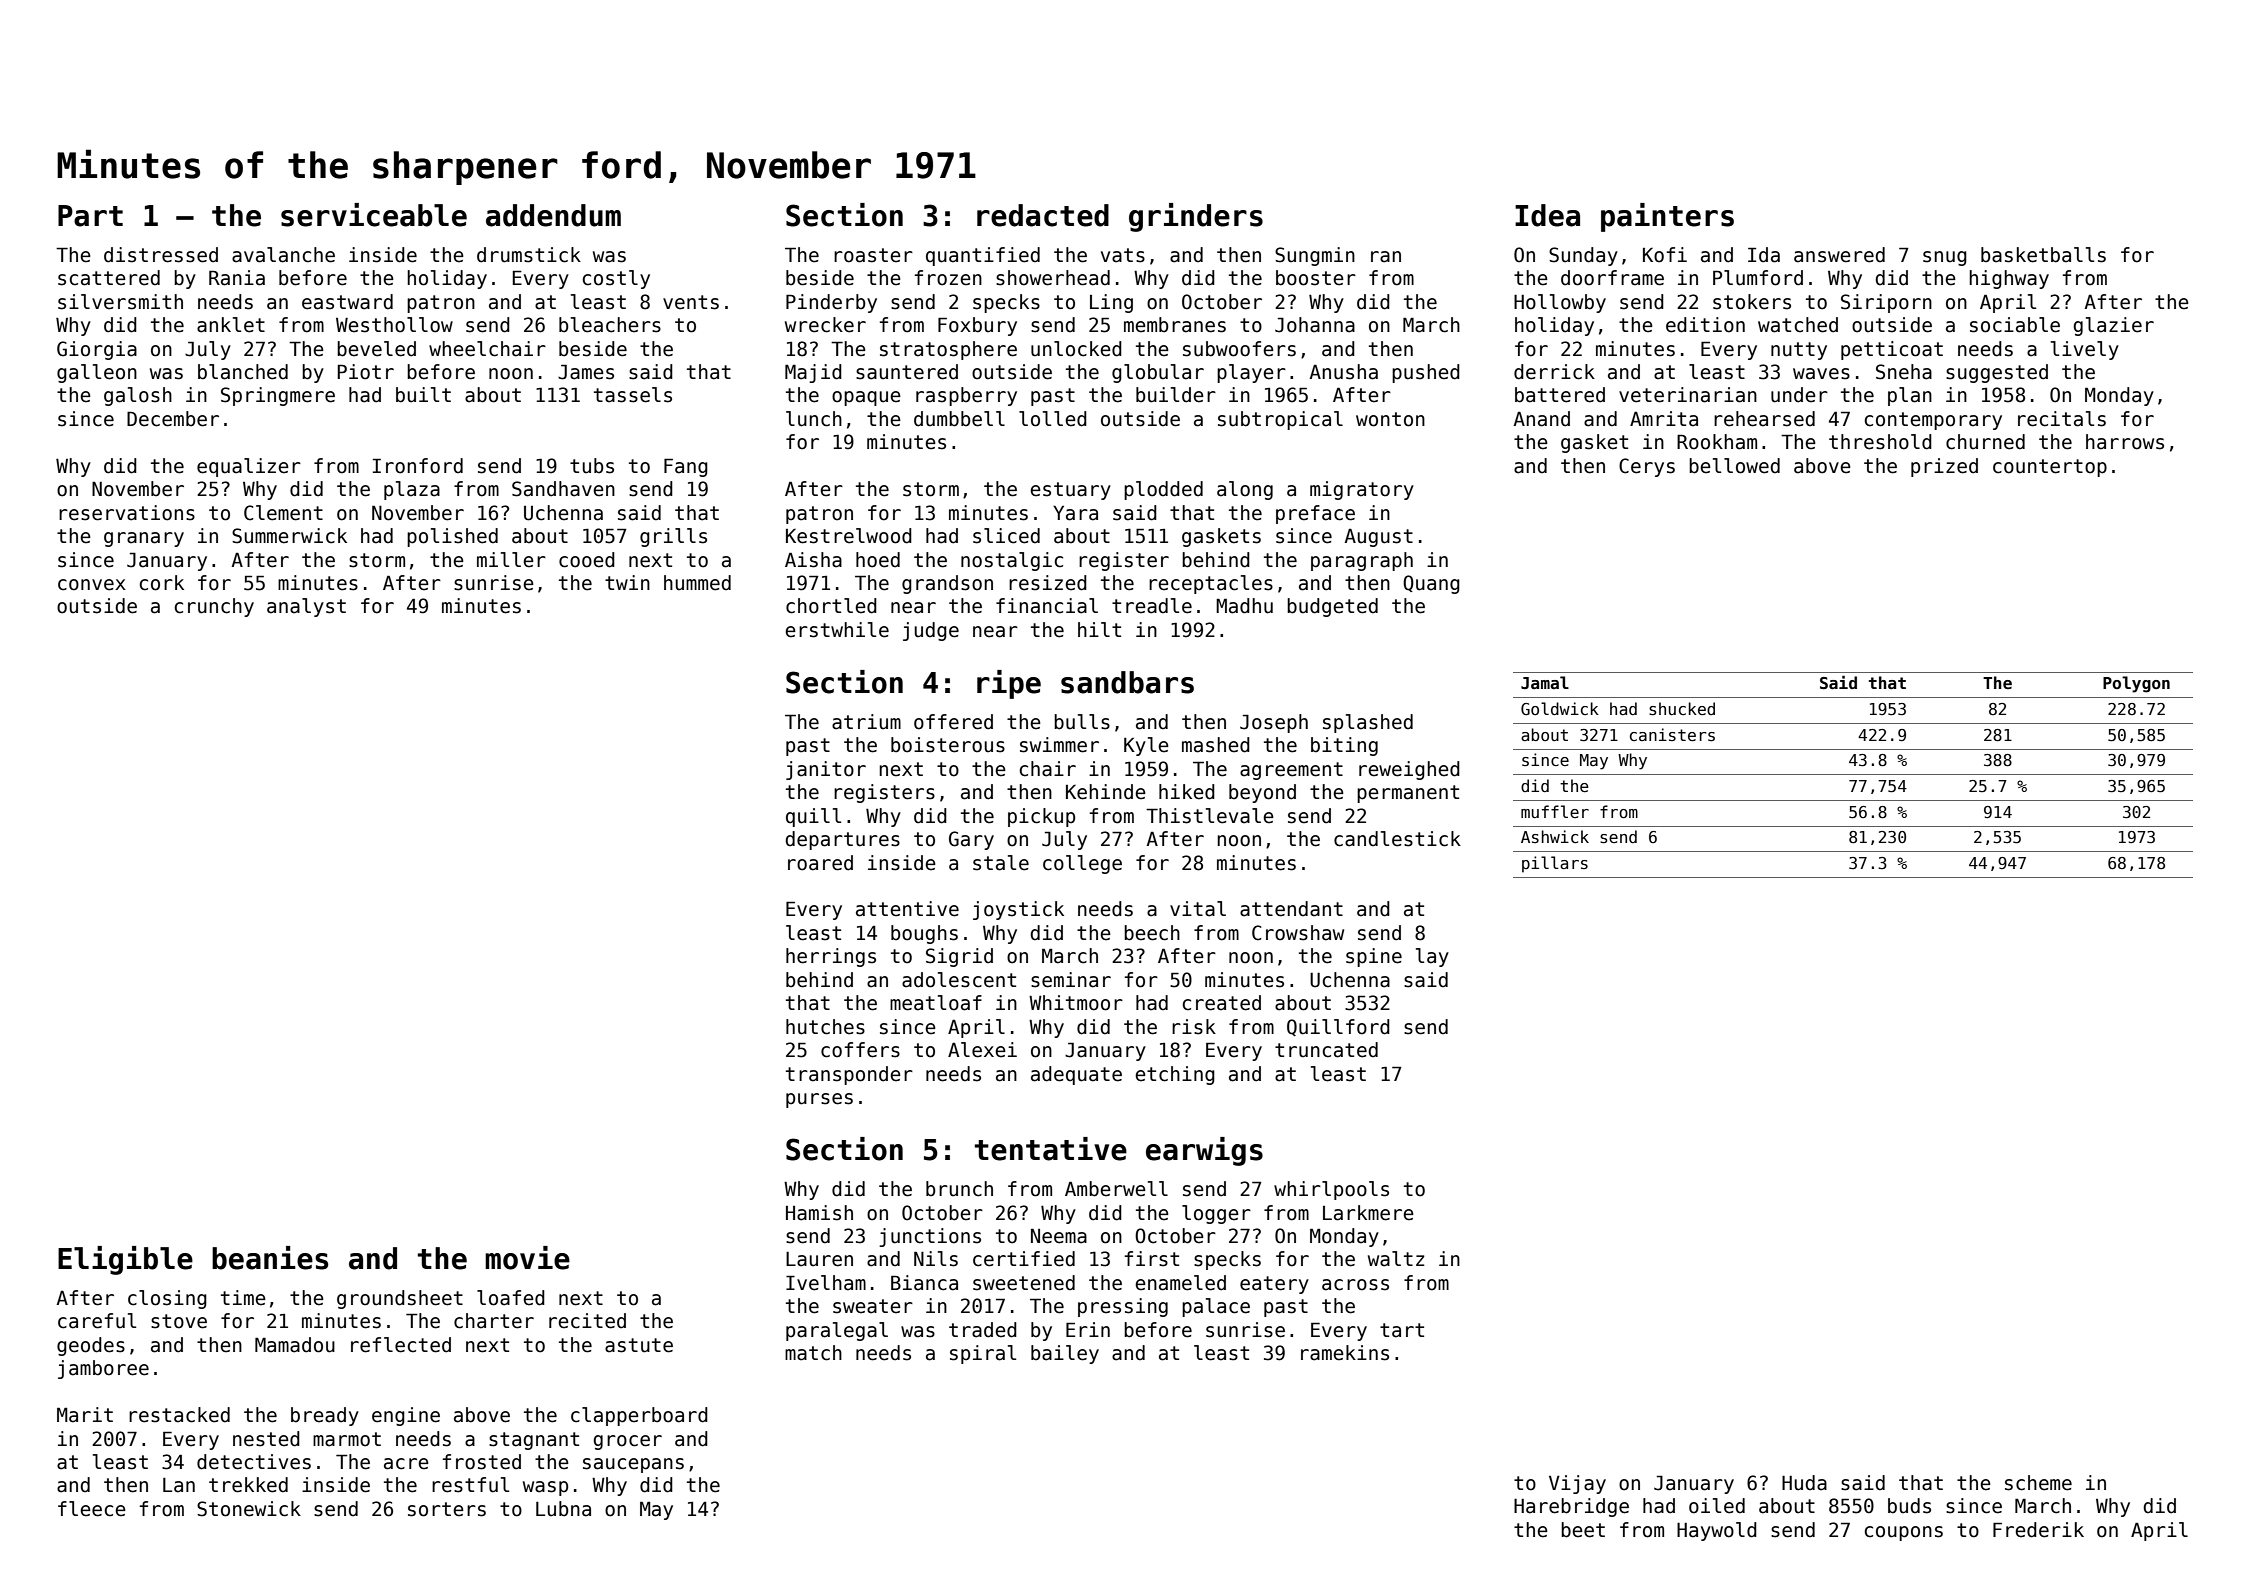 The image size is (2249, 1591). I want to click on mashed, so click(1216, 745).
